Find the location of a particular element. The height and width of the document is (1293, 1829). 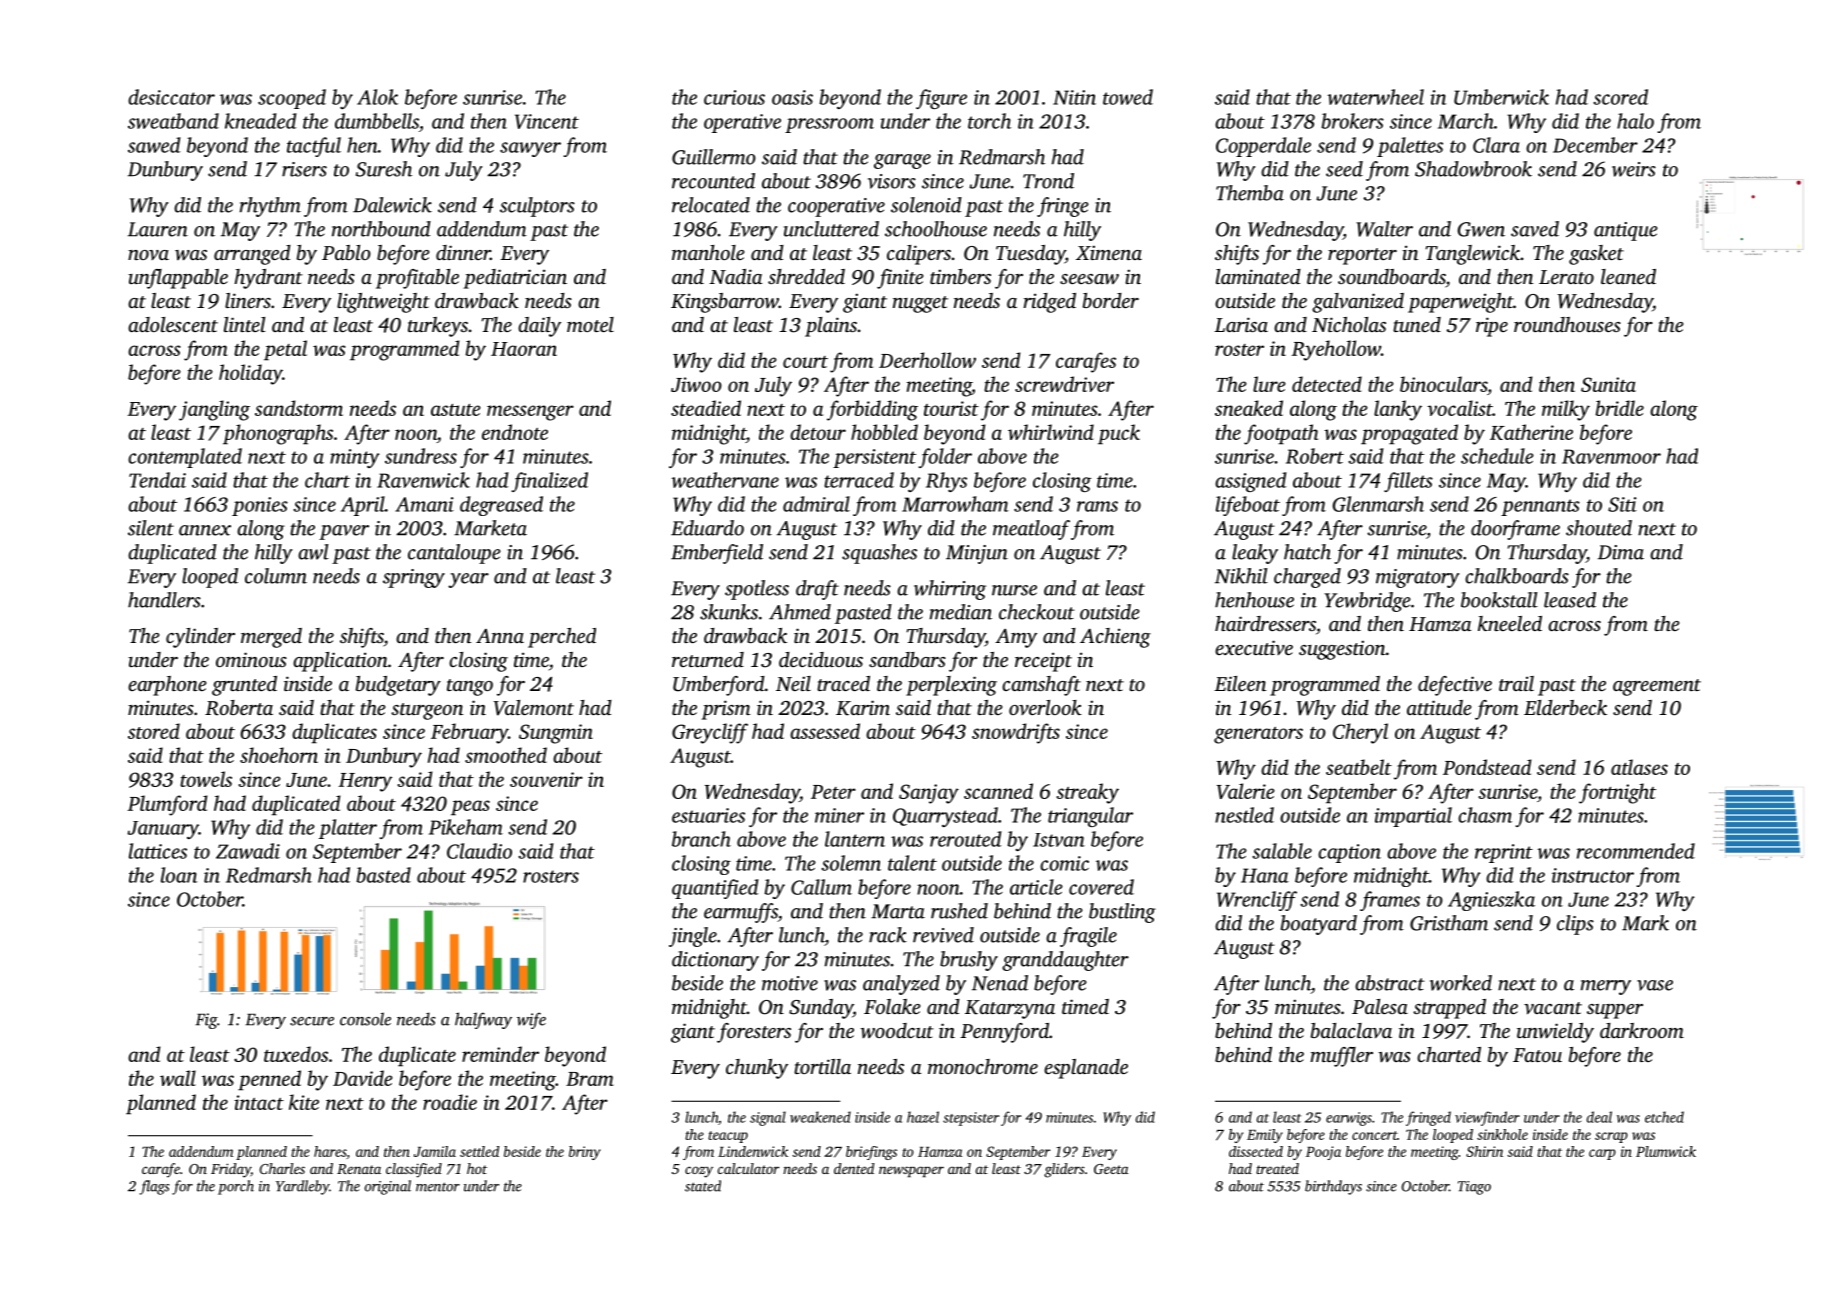

briefings is located at coordinates (871, 1153).
